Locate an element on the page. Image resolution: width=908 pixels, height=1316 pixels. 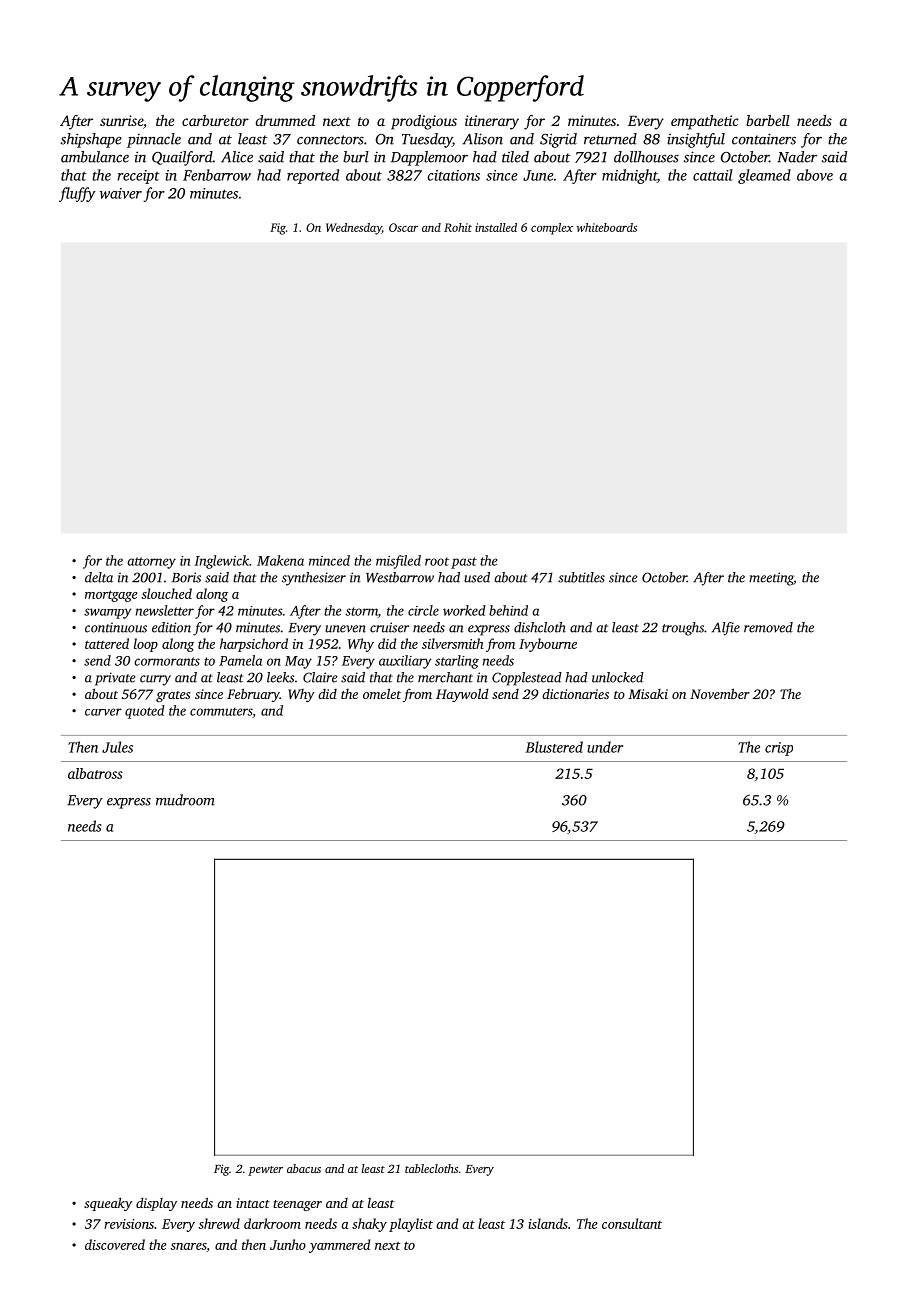
crisp is located at coordinates (779, 749).
